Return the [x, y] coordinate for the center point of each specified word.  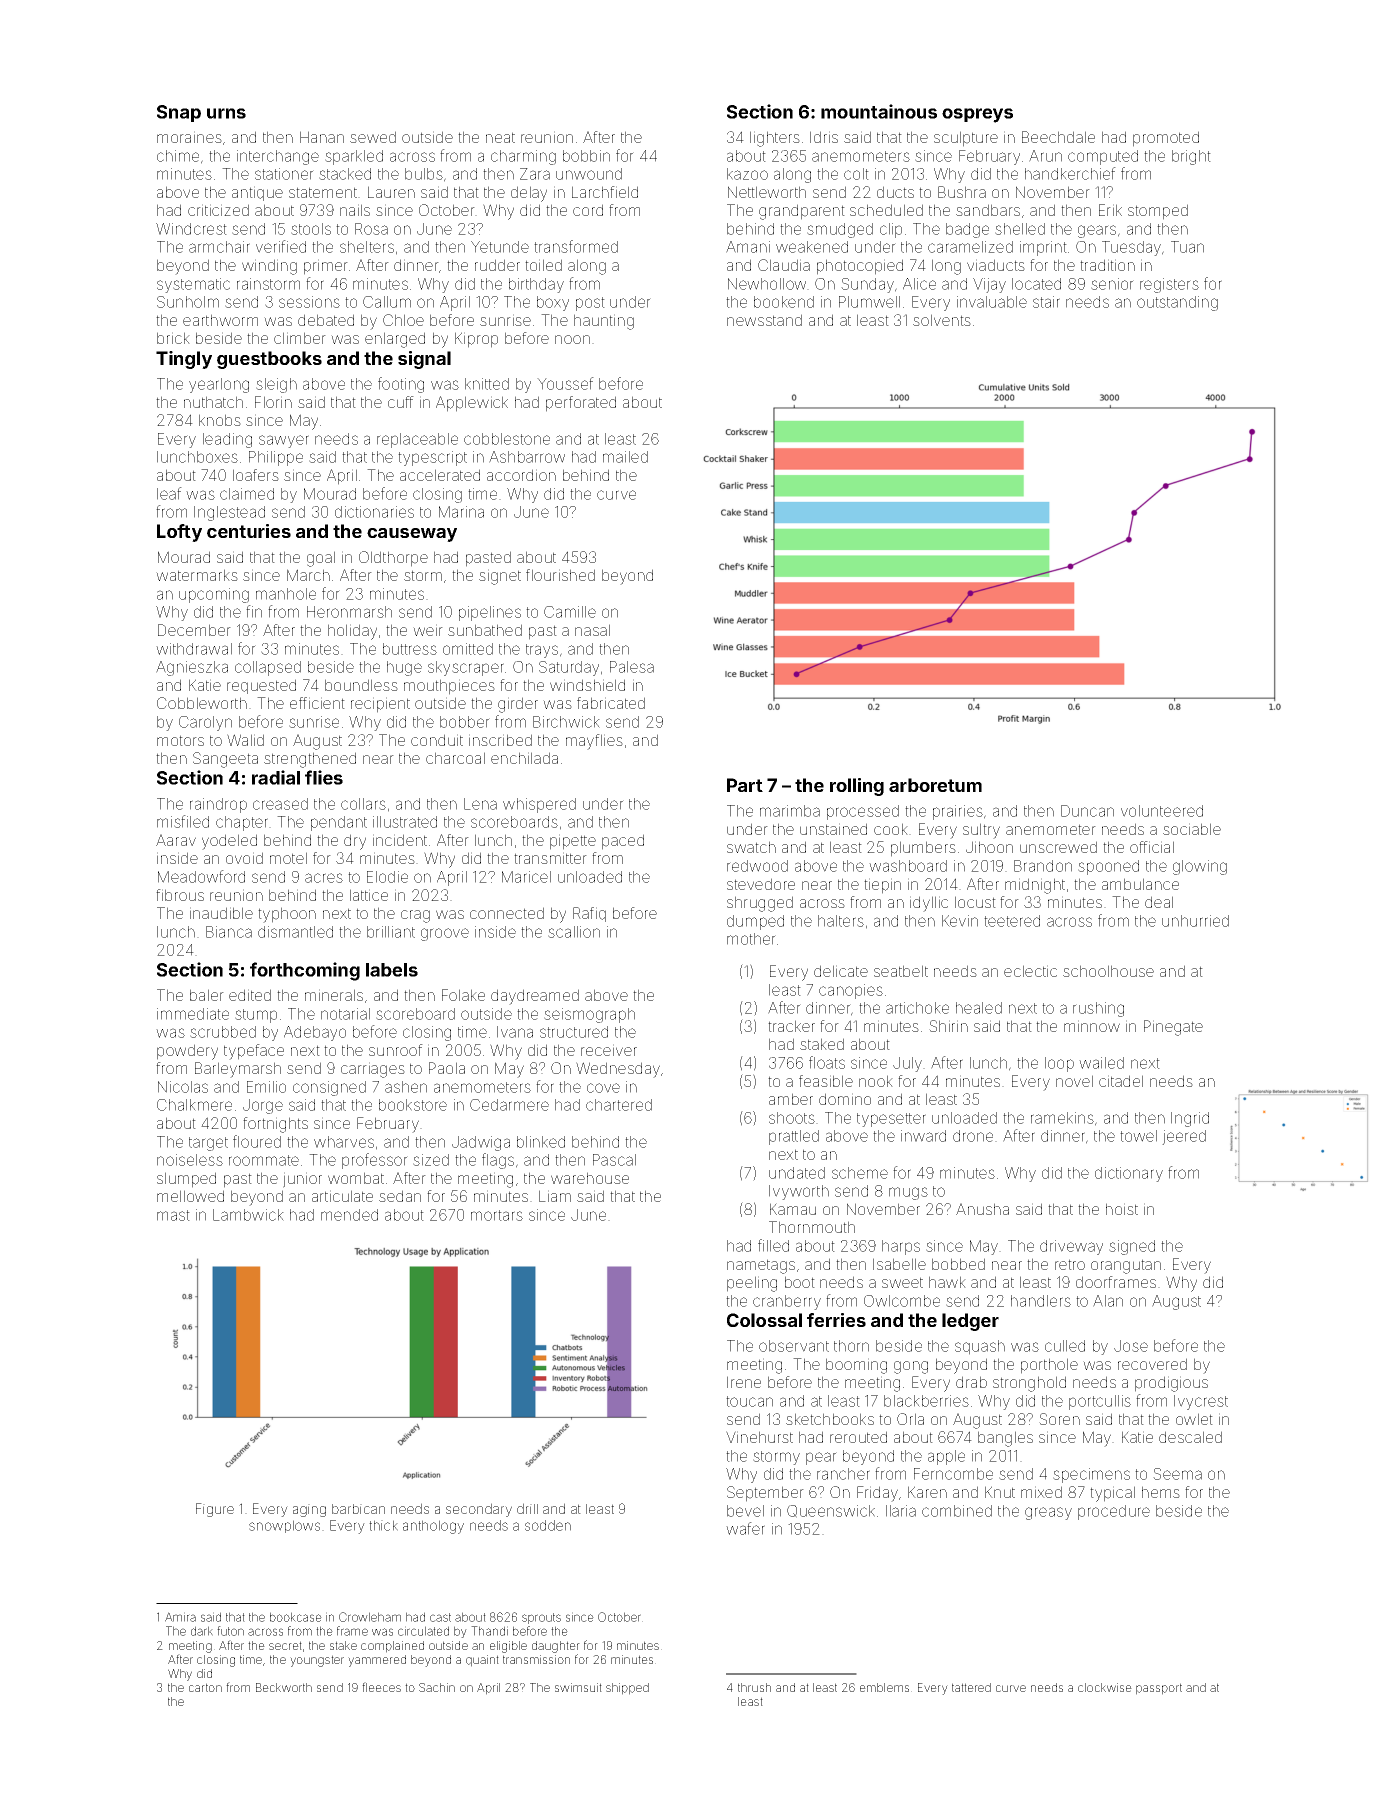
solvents [942, 320]
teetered [1012, 921]
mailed [625, 457]
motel [288, 858]
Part [745, 785]
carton [205, 1687]
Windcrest [191, 229]
